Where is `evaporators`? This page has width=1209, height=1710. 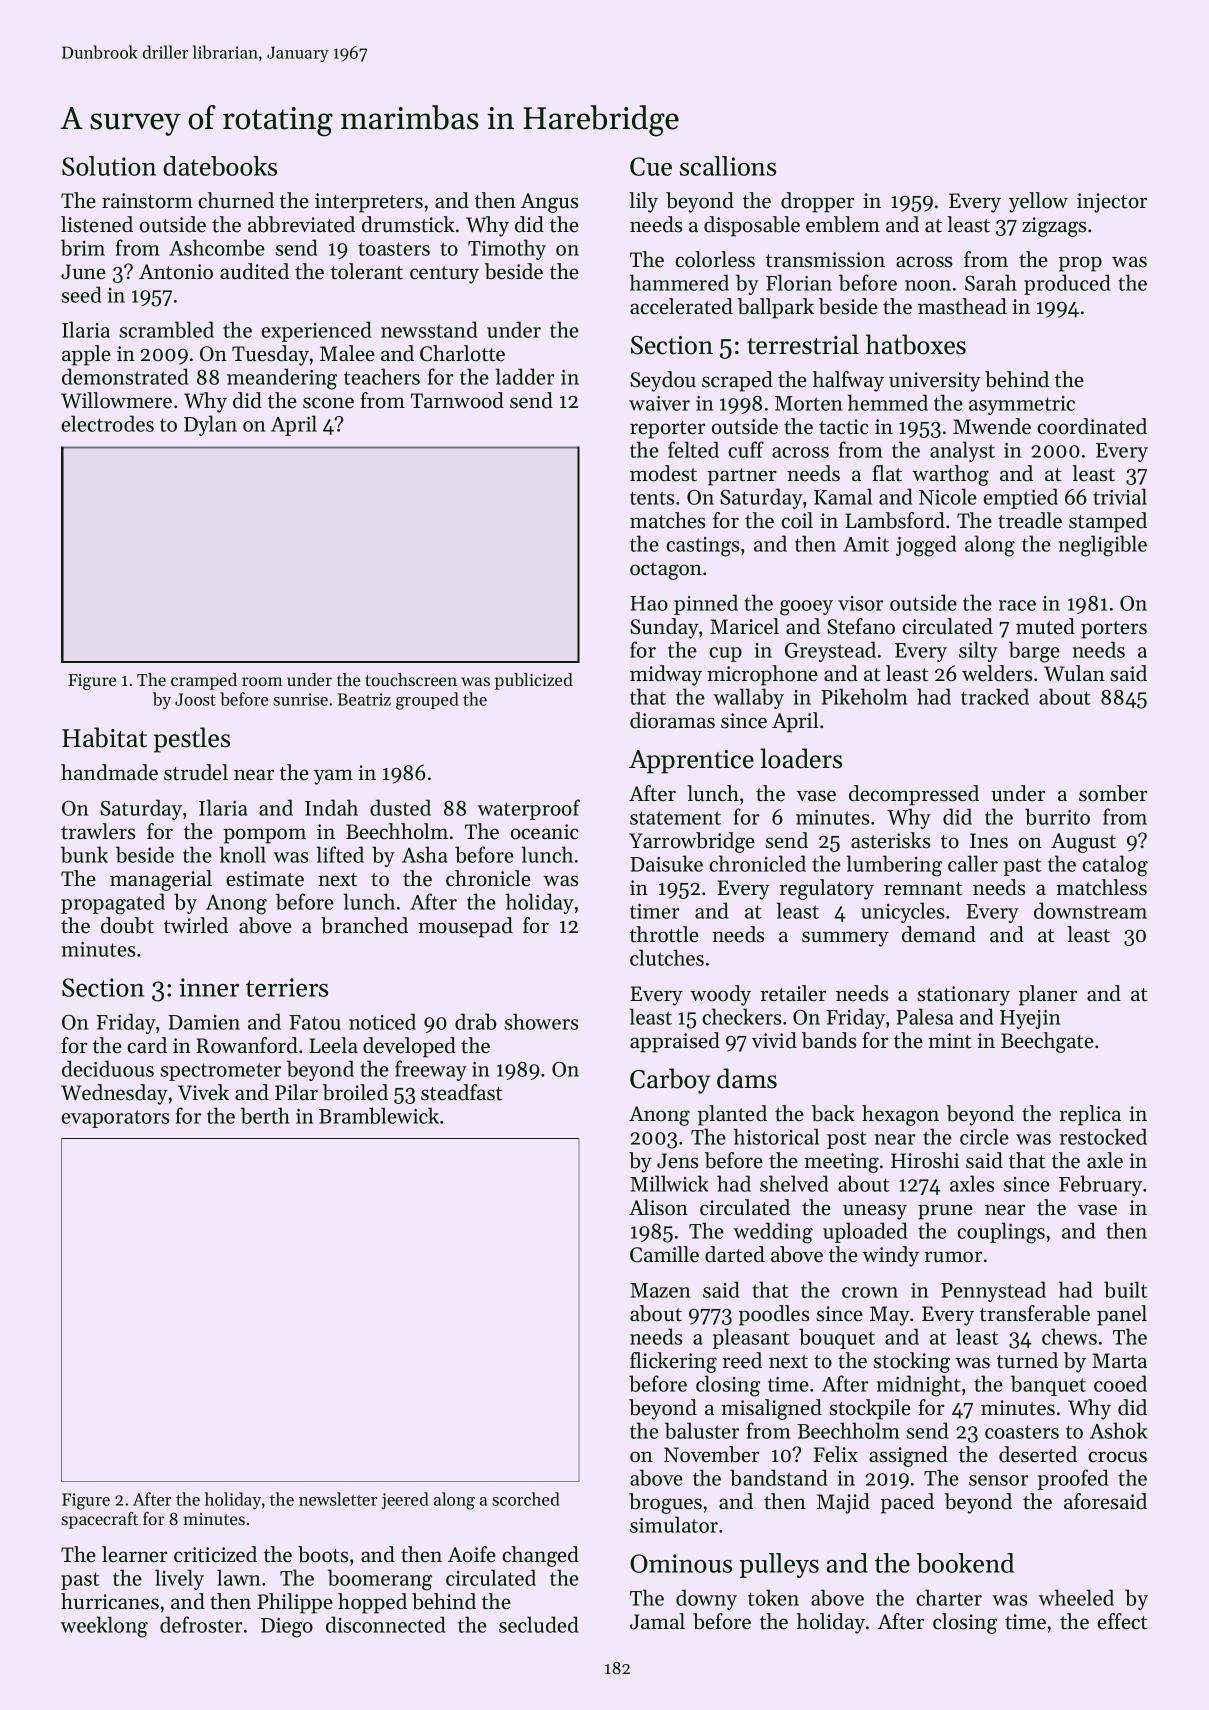 evaporators is located at coordinates (115, 1119).
